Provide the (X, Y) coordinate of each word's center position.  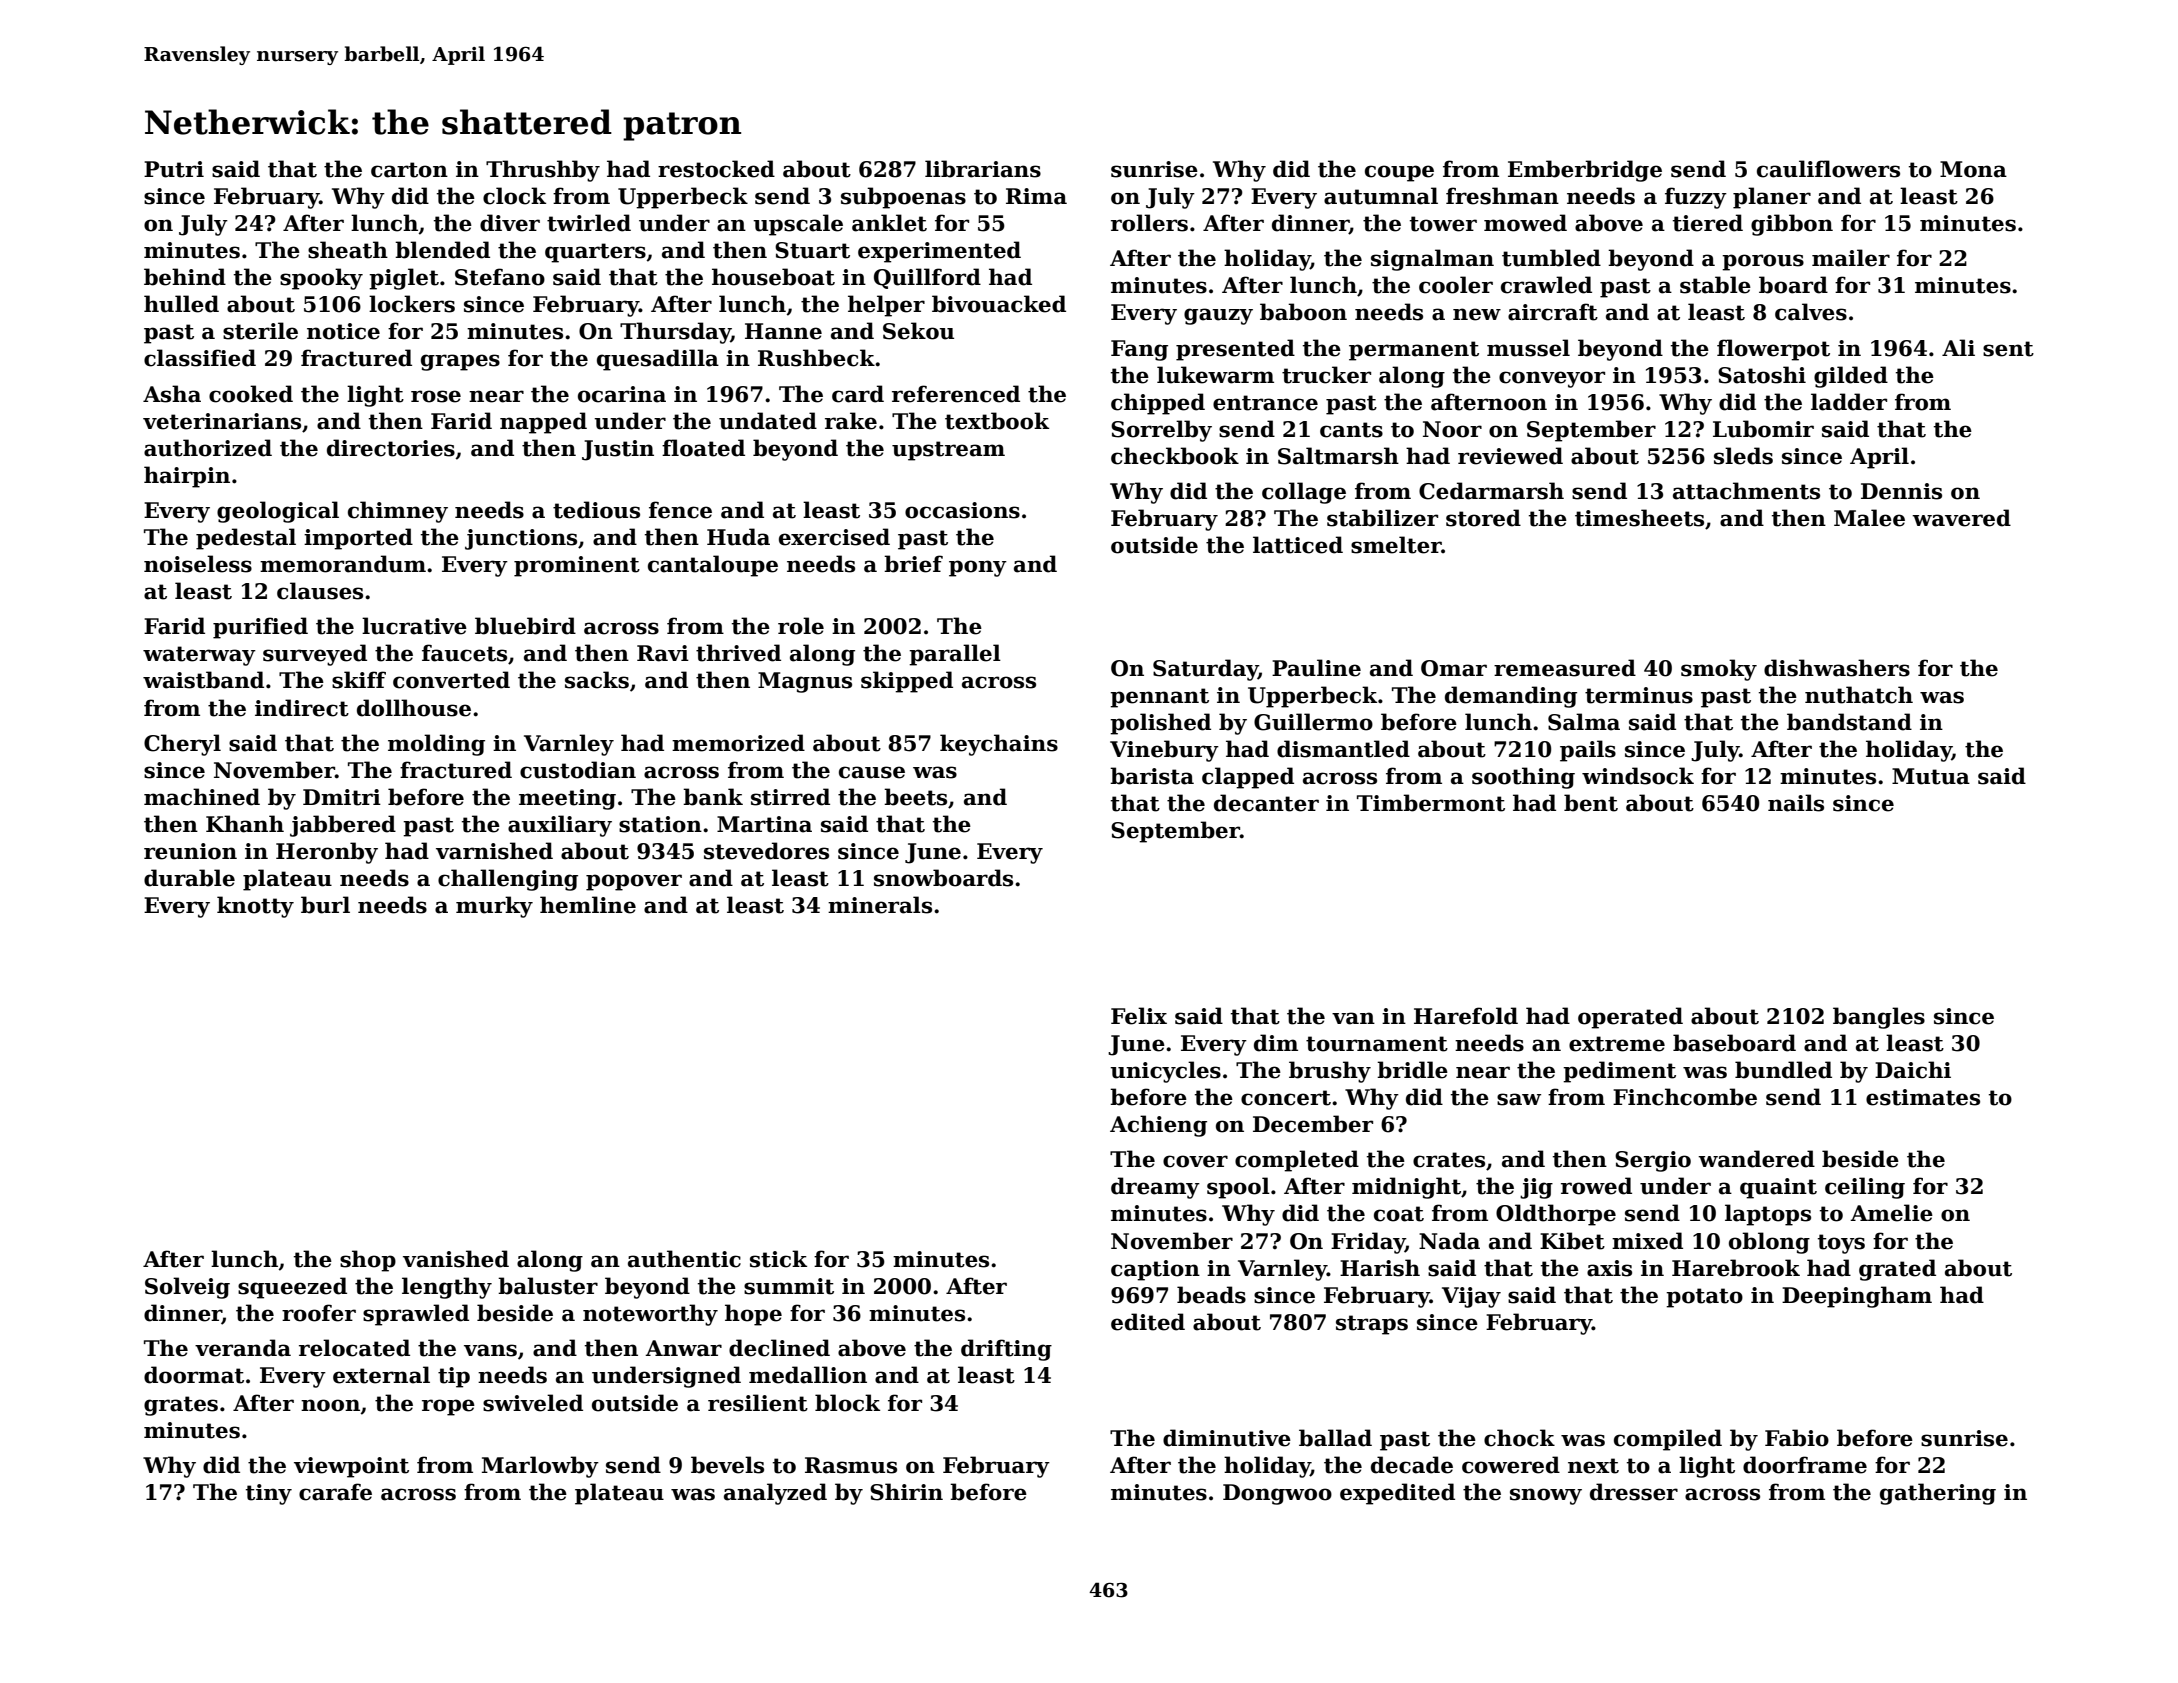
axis (1609, 1268)
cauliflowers (1828, 169)
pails (1588, 751)
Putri (174, 169)
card (858, 394)
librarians (983, 169)
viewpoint (351, 1467)
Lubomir (1763, 429)
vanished (456, 1259)
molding (436, 745)
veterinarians (222, 421)
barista (1152, 776)
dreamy (1155, 1188)
